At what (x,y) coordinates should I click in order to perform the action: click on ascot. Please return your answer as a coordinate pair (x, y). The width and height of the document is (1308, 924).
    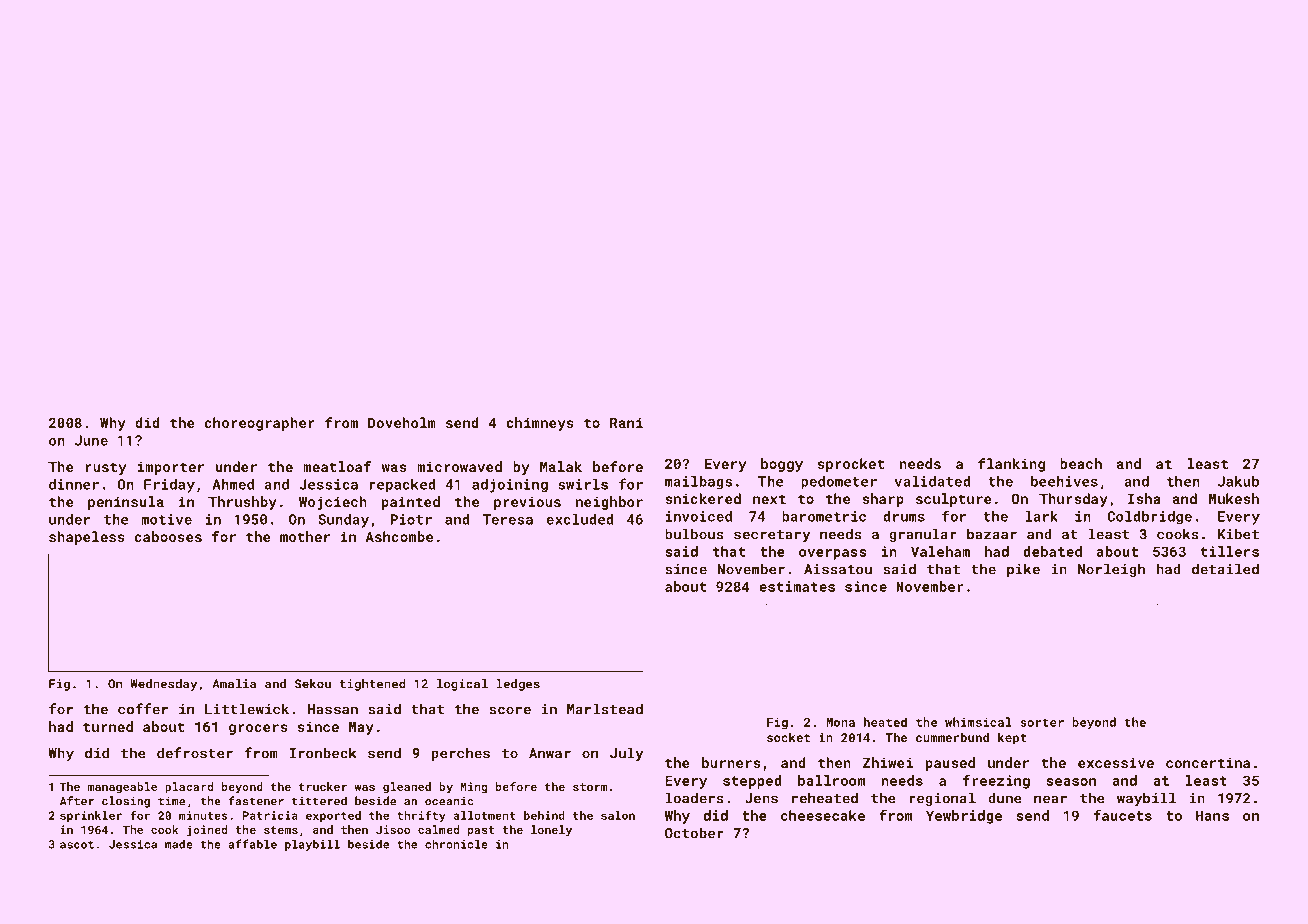
    Looking at the image, I should click on (77, 845).
